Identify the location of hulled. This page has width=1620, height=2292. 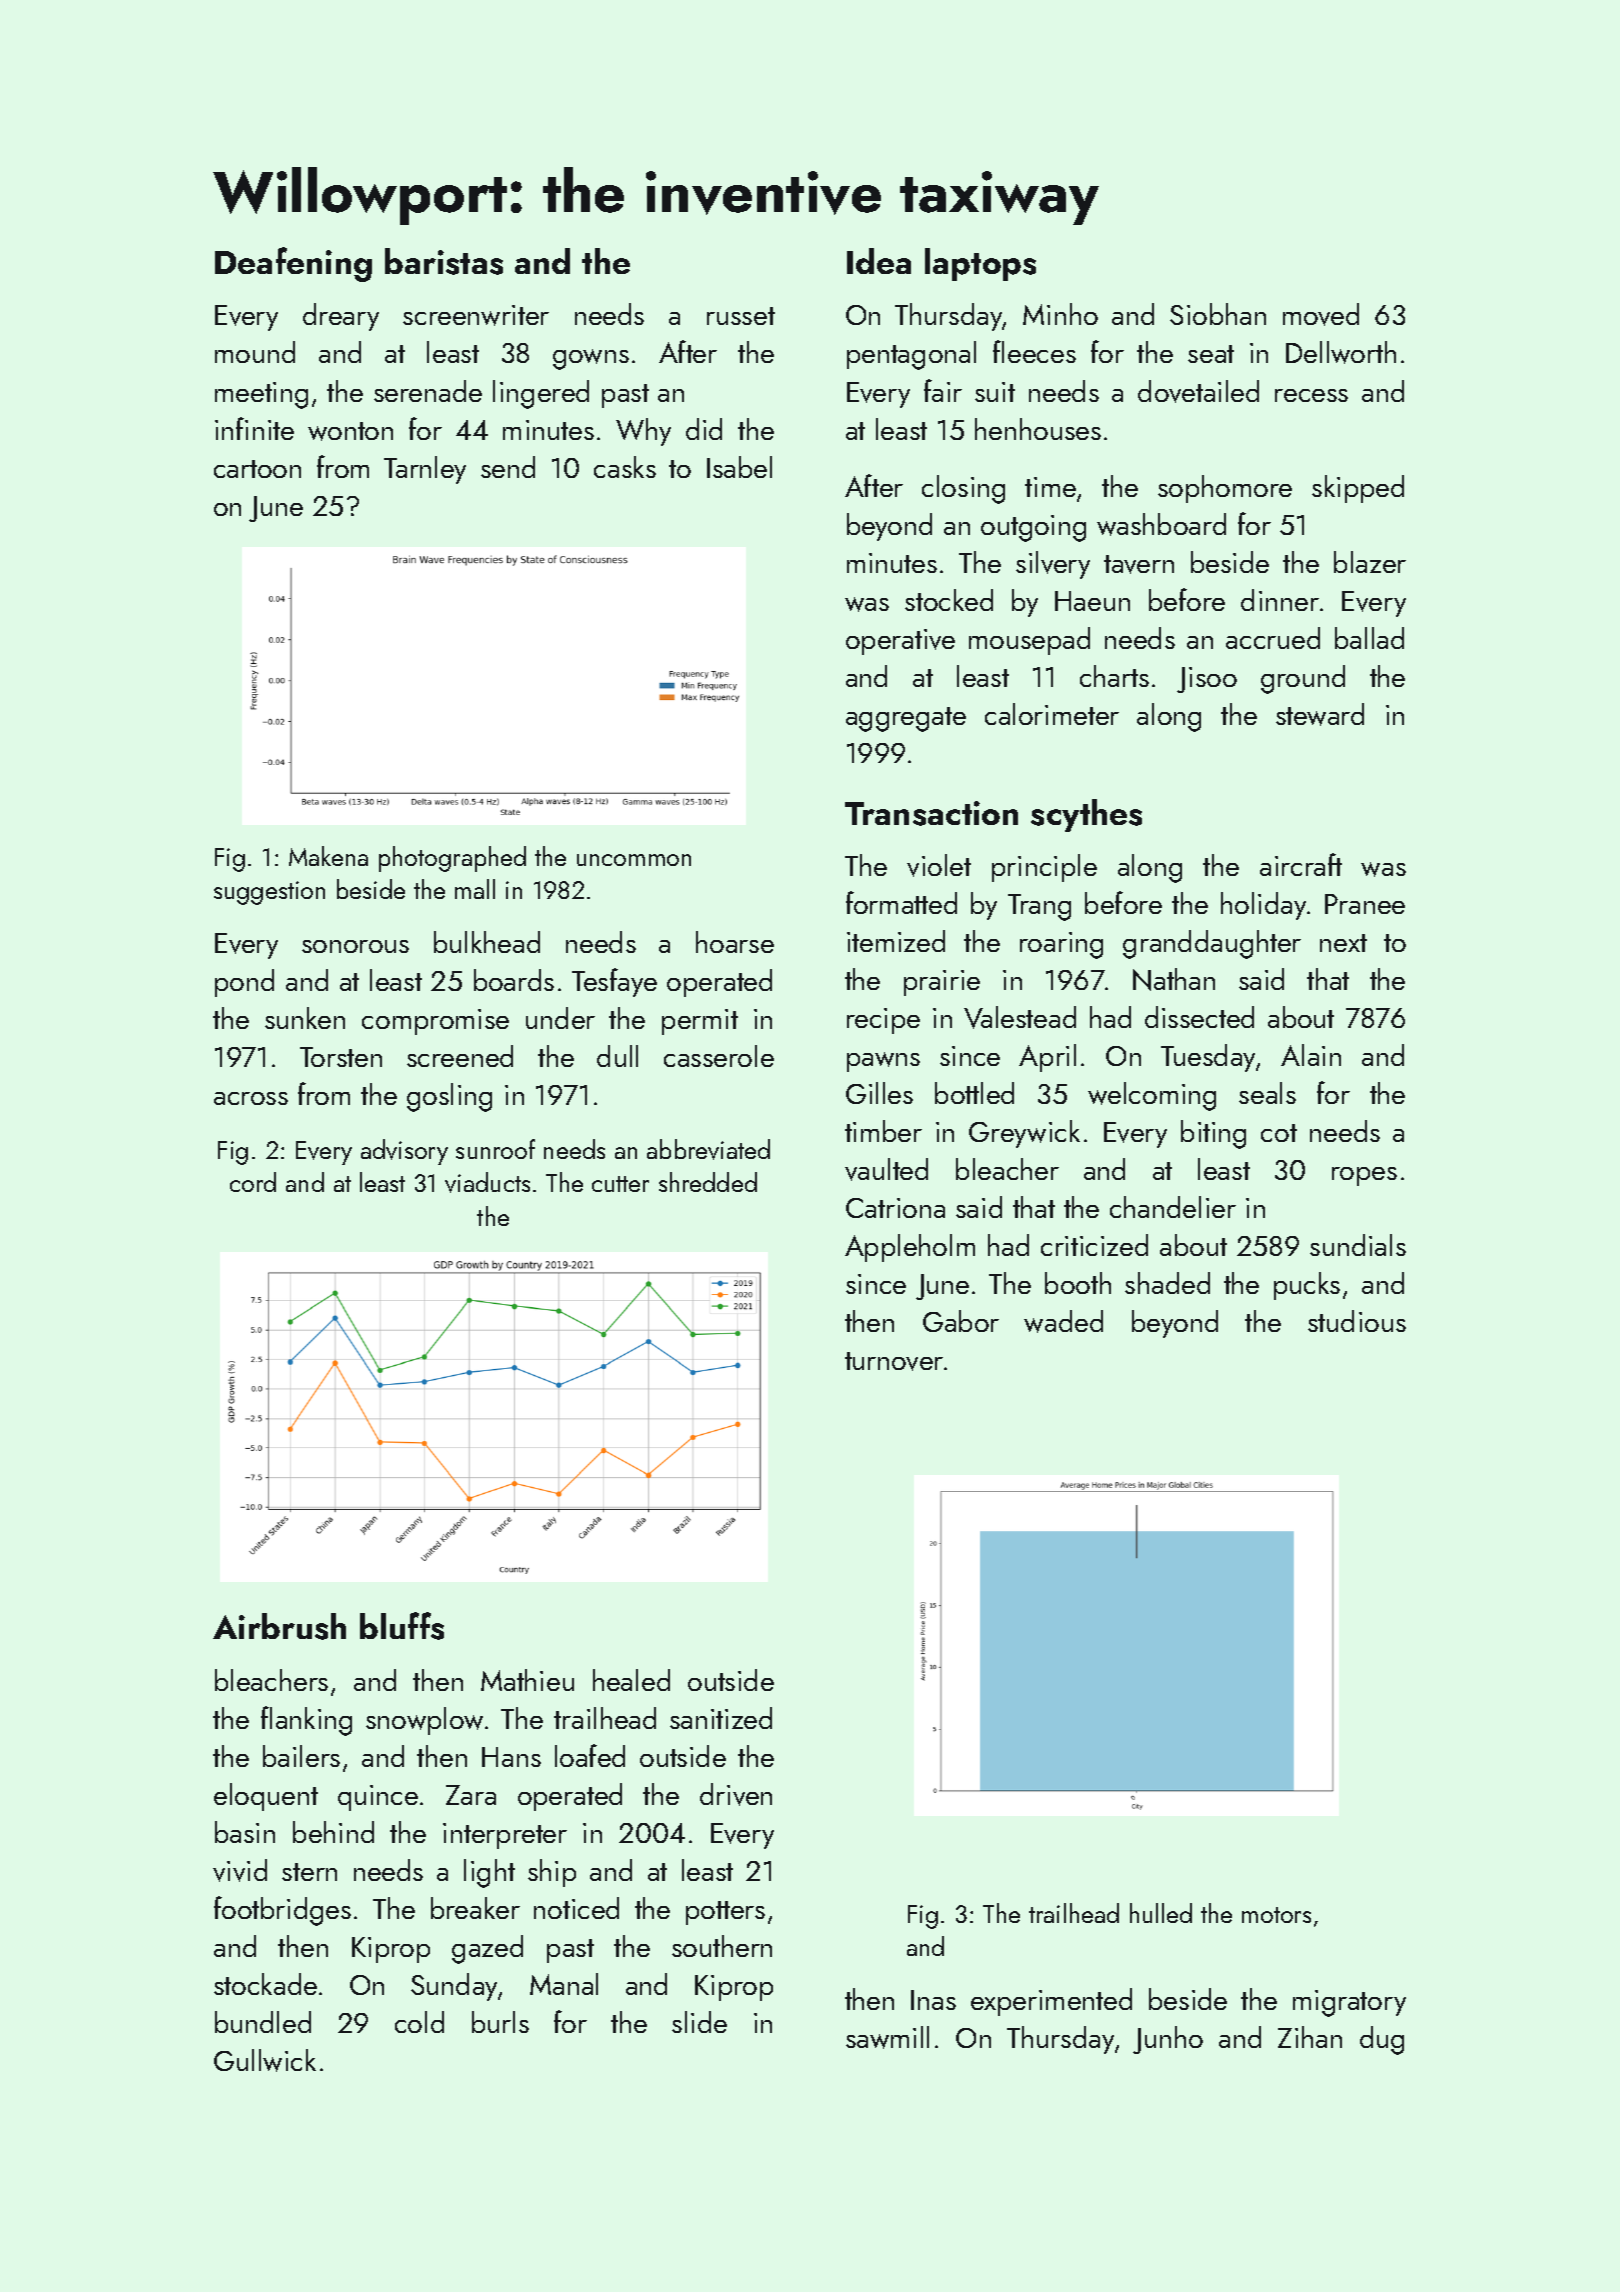
(1161, 1913).
